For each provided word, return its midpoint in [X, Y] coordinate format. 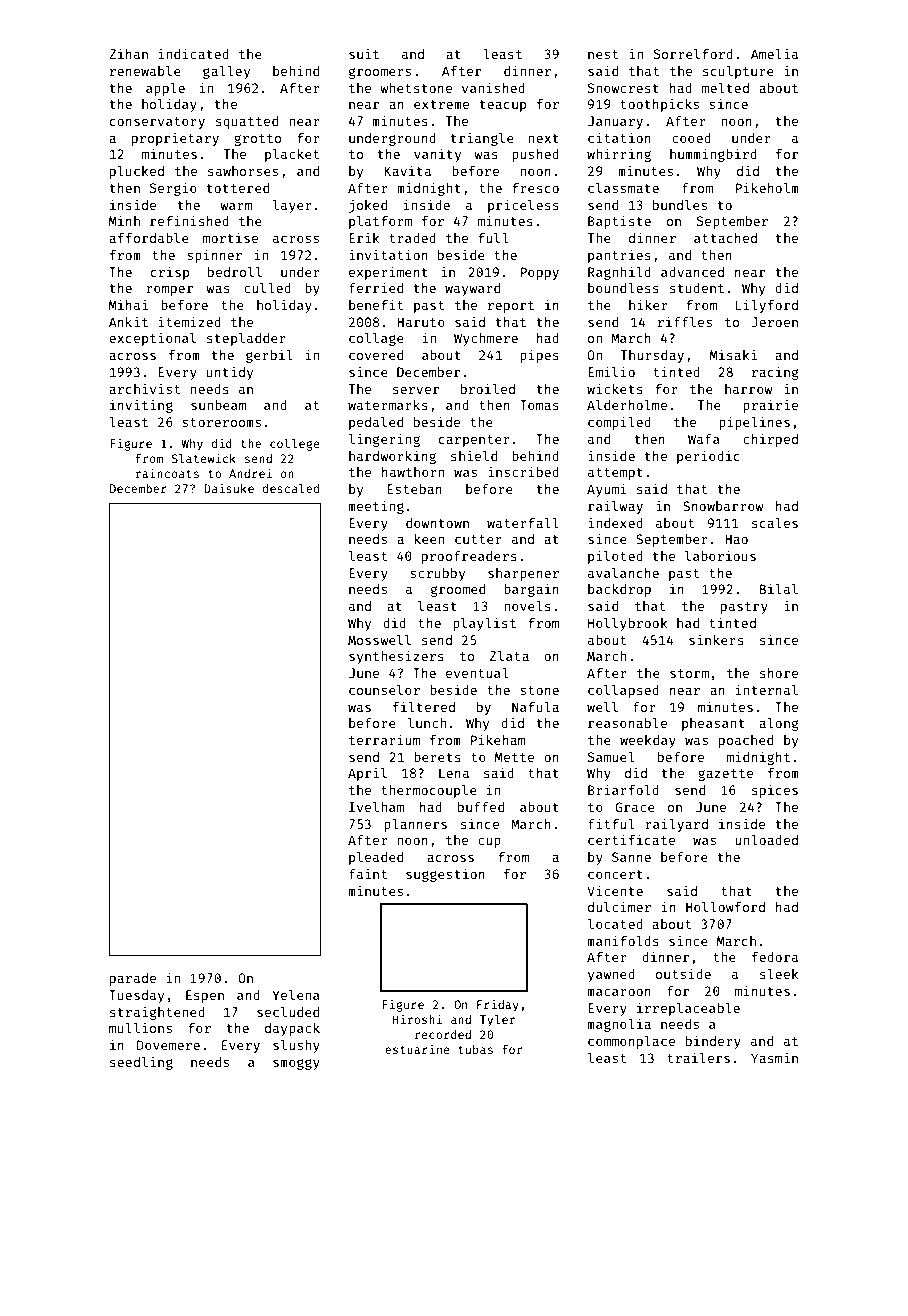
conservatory [157, 123]
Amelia [774, 53]
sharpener [523, 574]
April [367, 774]
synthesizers [396, 657]
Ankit [128, 321]
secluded [288, 1011]
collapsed [623, 691]
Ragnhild [619, 273]
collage [376, 339]
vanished [493, 87]
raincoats [167, 473]
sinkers [716, 639]
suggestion [445, 875]
